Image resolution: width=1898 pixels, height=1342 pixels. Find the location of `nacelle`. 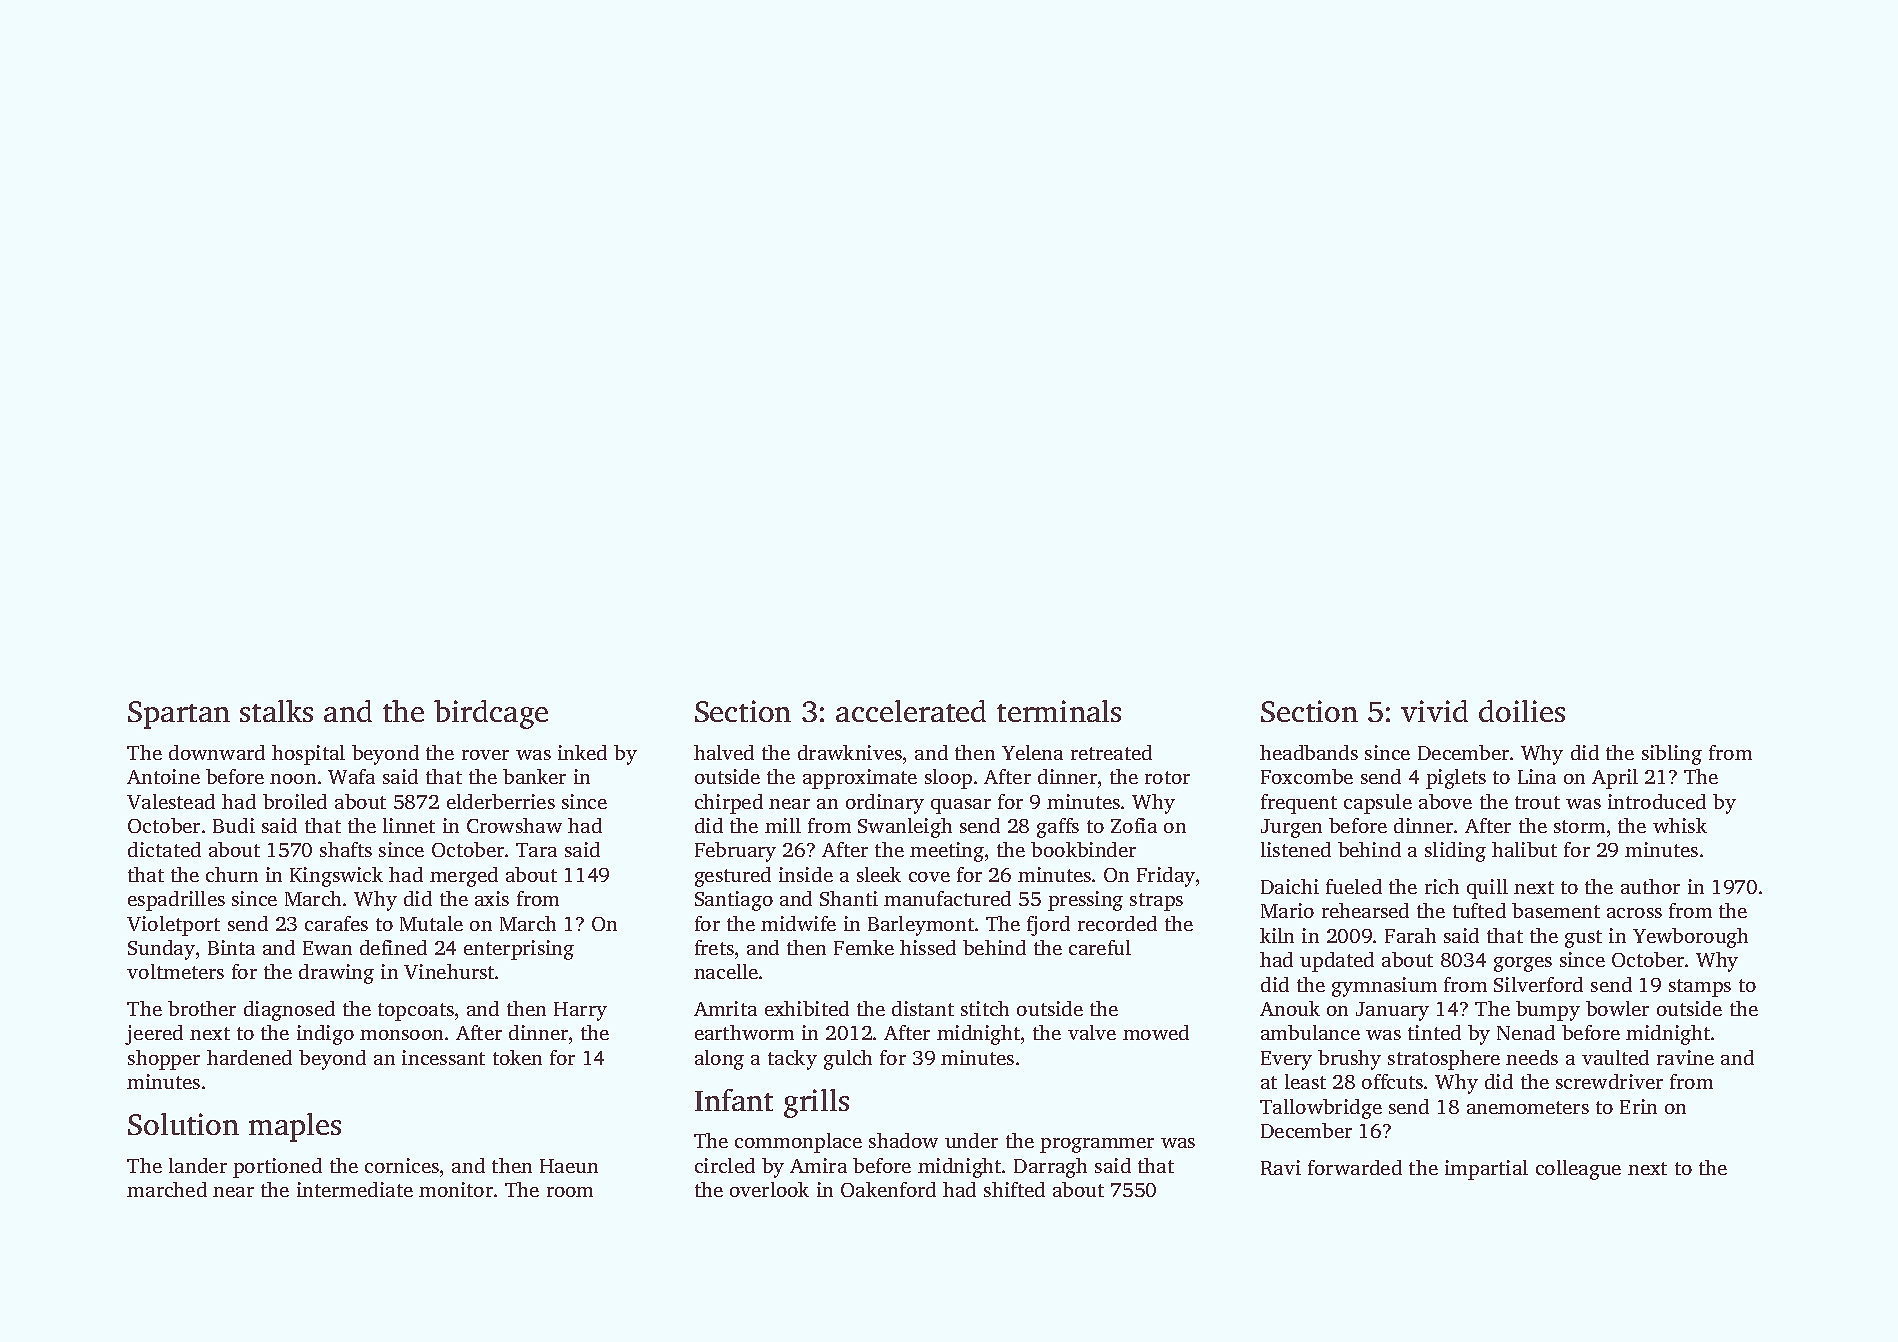

nacelle is located at coordinates (726, 971).
